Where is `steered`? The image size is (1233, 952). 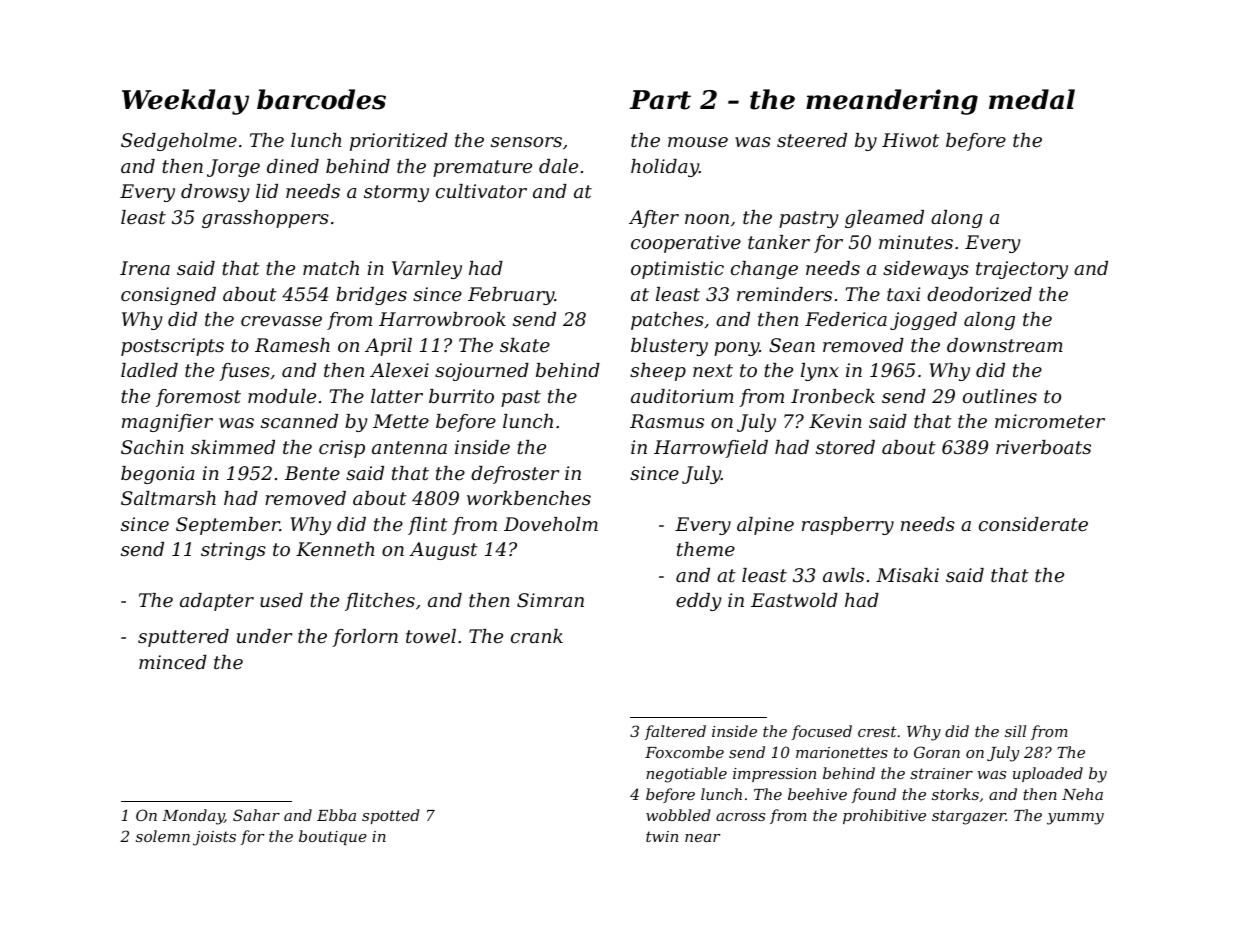
steered is located at coordinates (812, 140).
